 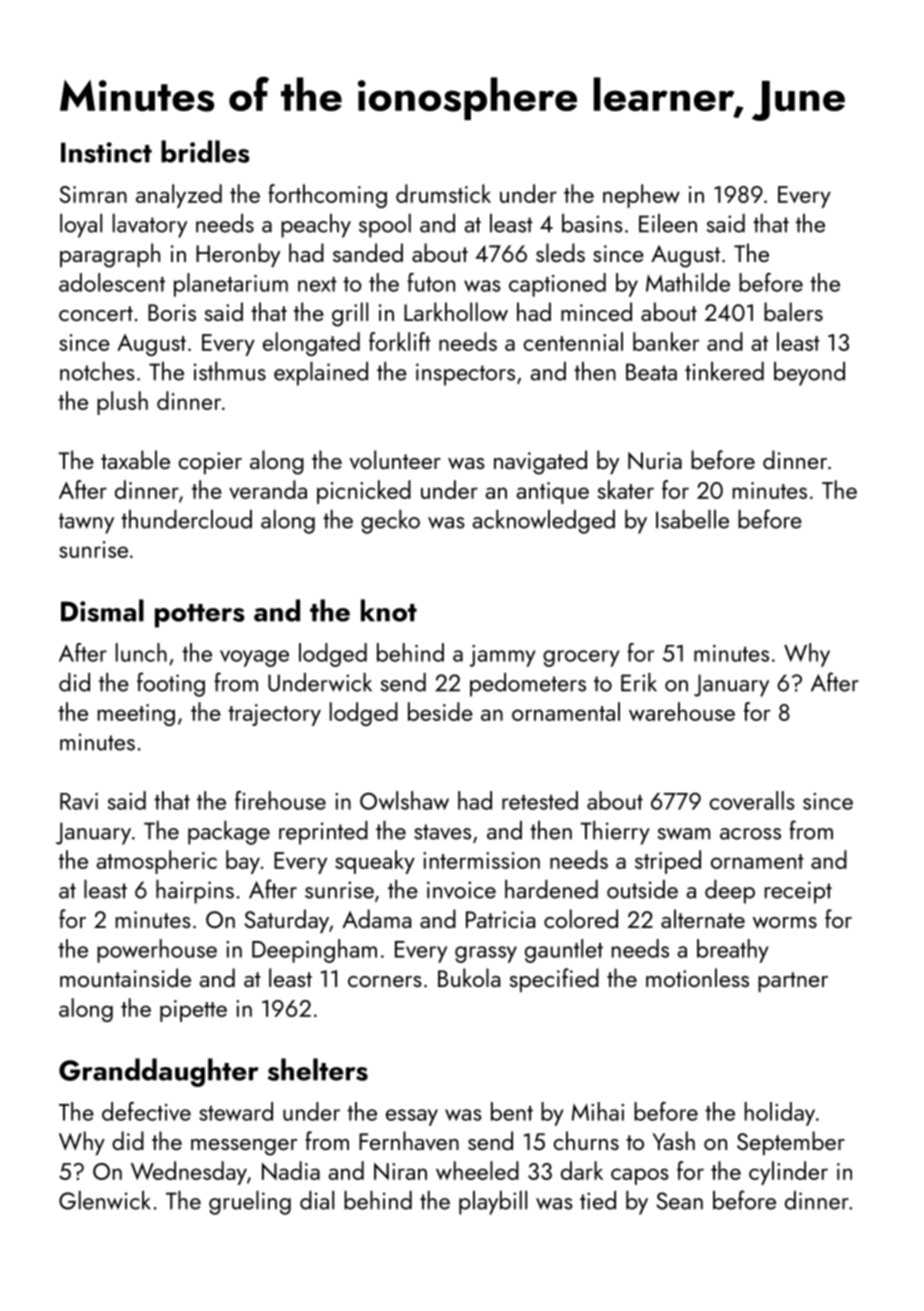 What do you see at coordinates (105, 1200) in the screenshot?
I see `Glenwick` at bounding box center [105, 1200].
